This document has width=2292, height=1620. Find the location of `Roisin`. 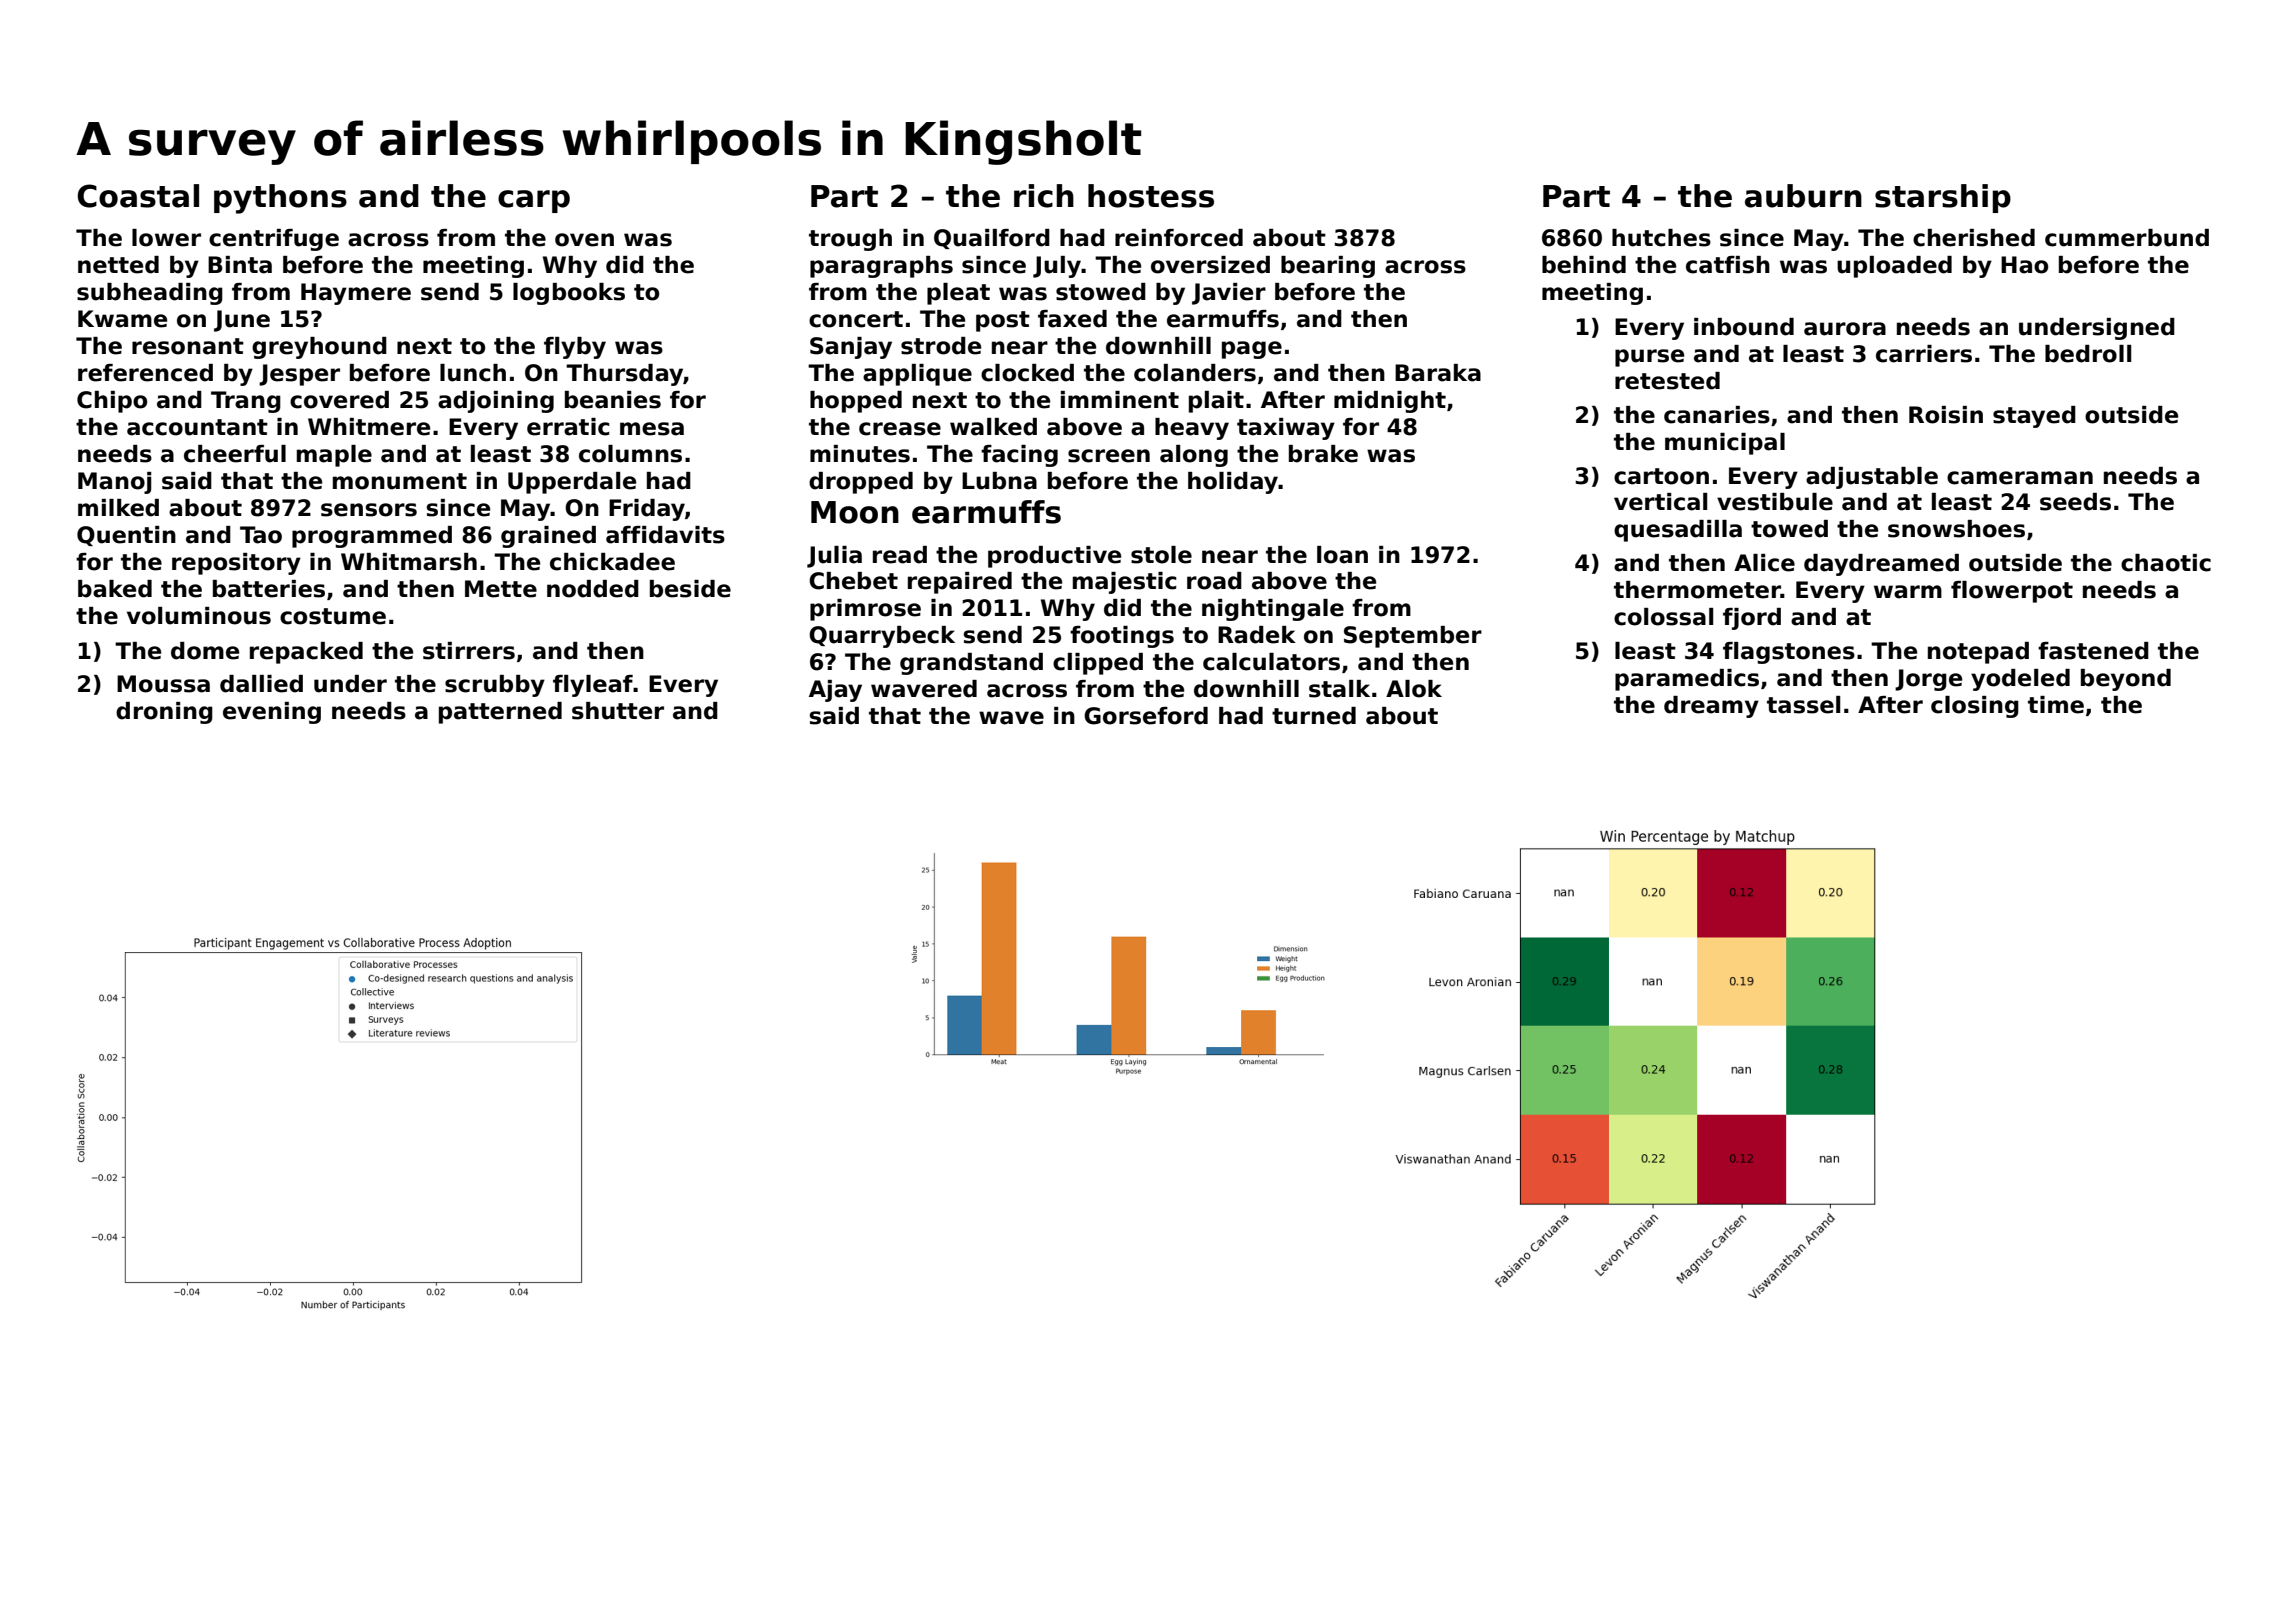

Roisin is located at coordinates (1946, 415).
